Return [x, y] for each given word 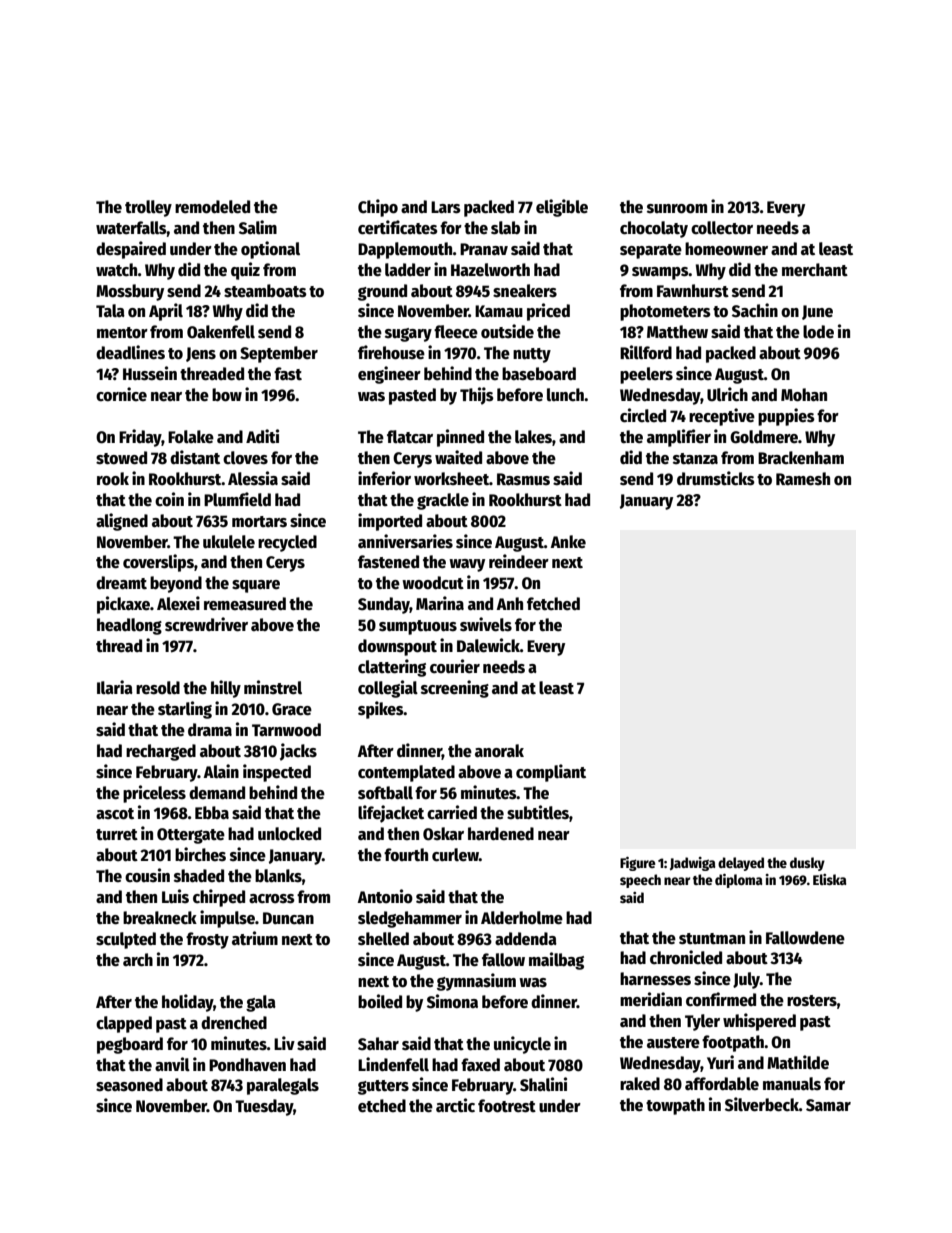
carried [452, 812]
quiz [245, 271]
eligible [562, 208]
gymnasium [476, 982]
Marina [440, 603]
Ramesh [803, 479]
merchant [815, 270]
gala [261, 1003]
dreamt [121, 583]
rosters [812, 1001]
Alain [221, 771]
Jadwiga [693, 864]
